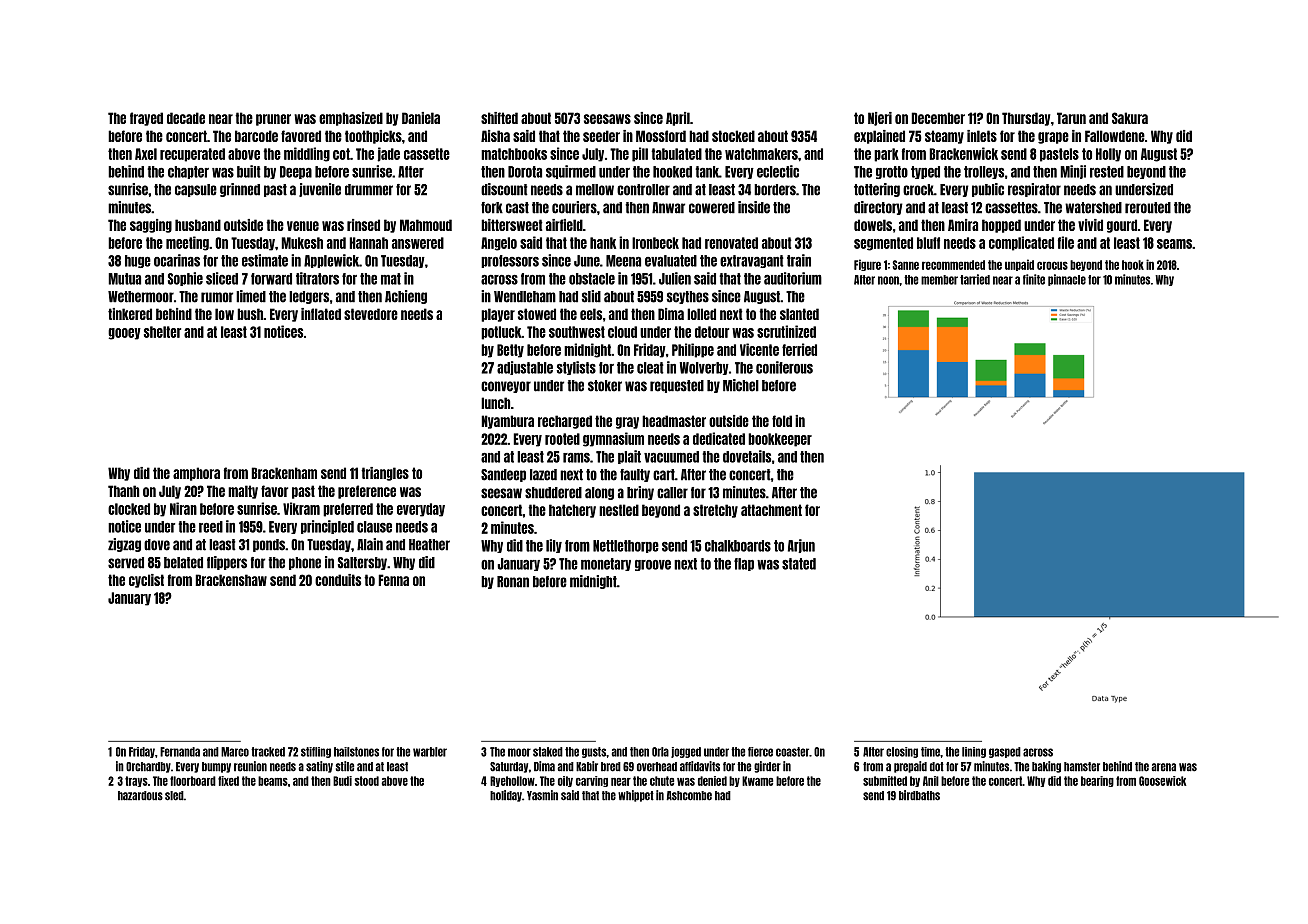 The width and height of the screenshot is (1308, 924). What do you see at coordinates (1115, 136) in the screenshot?
I see `Fallowdene` at bounding box center [1115, 136].
